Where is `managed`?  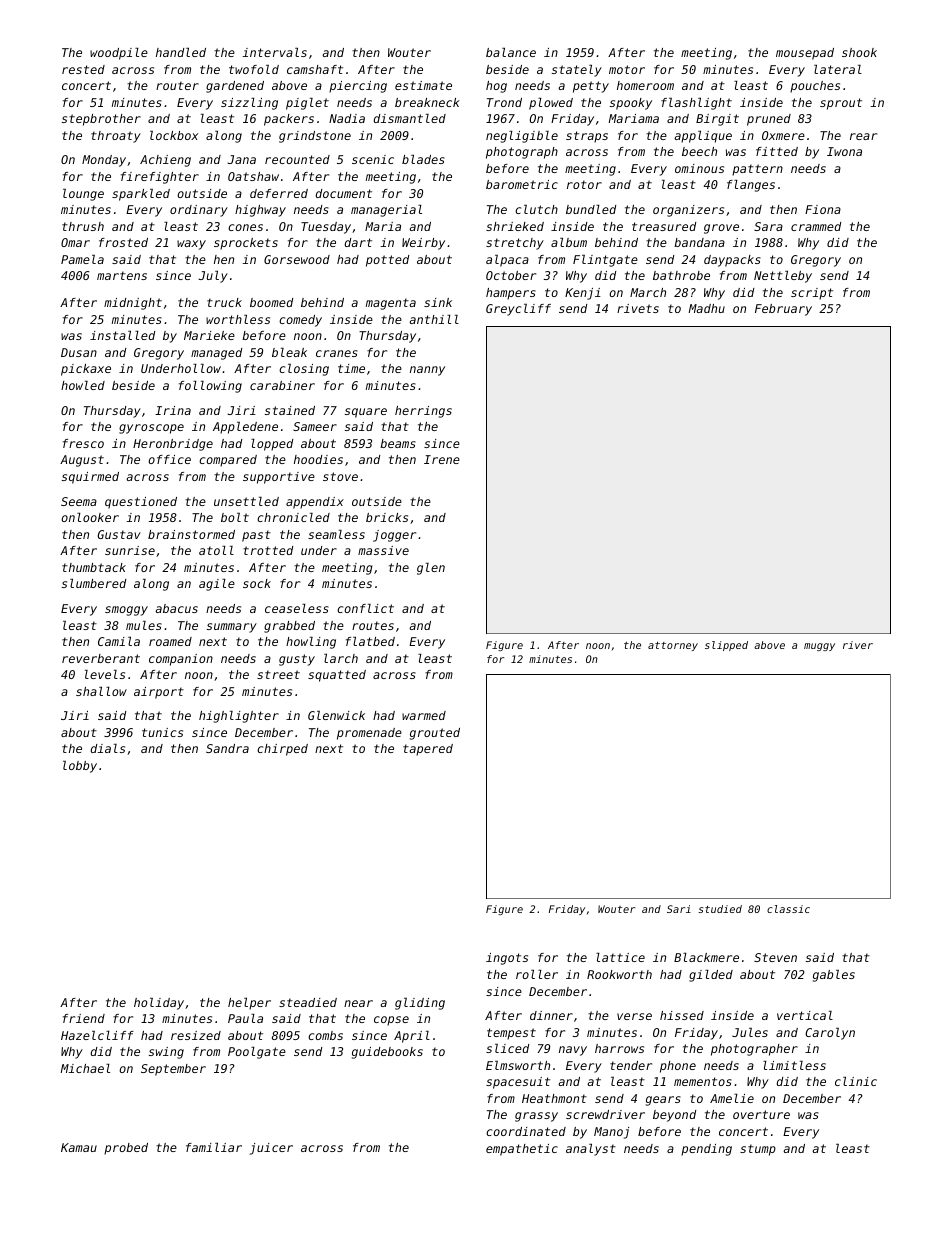
managed is located at coordinates (216, 354).
